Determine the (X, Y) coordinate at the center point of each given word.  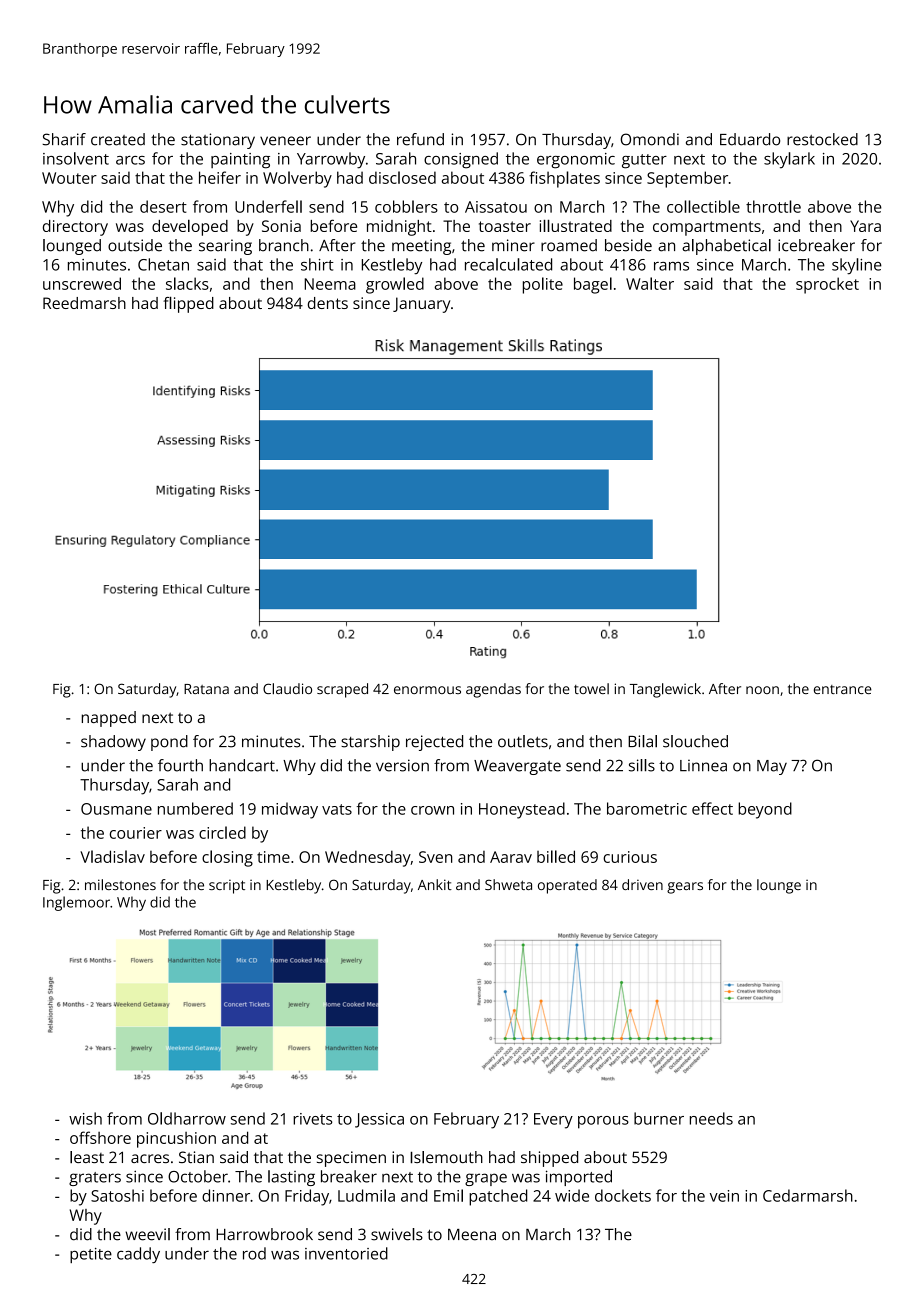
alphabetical (726, 247)
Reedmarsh (84, 303)
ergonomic (576, 161)
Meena (472, 1235)
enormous (427, 690)
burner (659, 1118)
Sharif (64, 139)
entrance (843, 689)
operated (567, 886)
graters (95, 1179)
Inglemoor (76, 903)
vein (724, 1196)
